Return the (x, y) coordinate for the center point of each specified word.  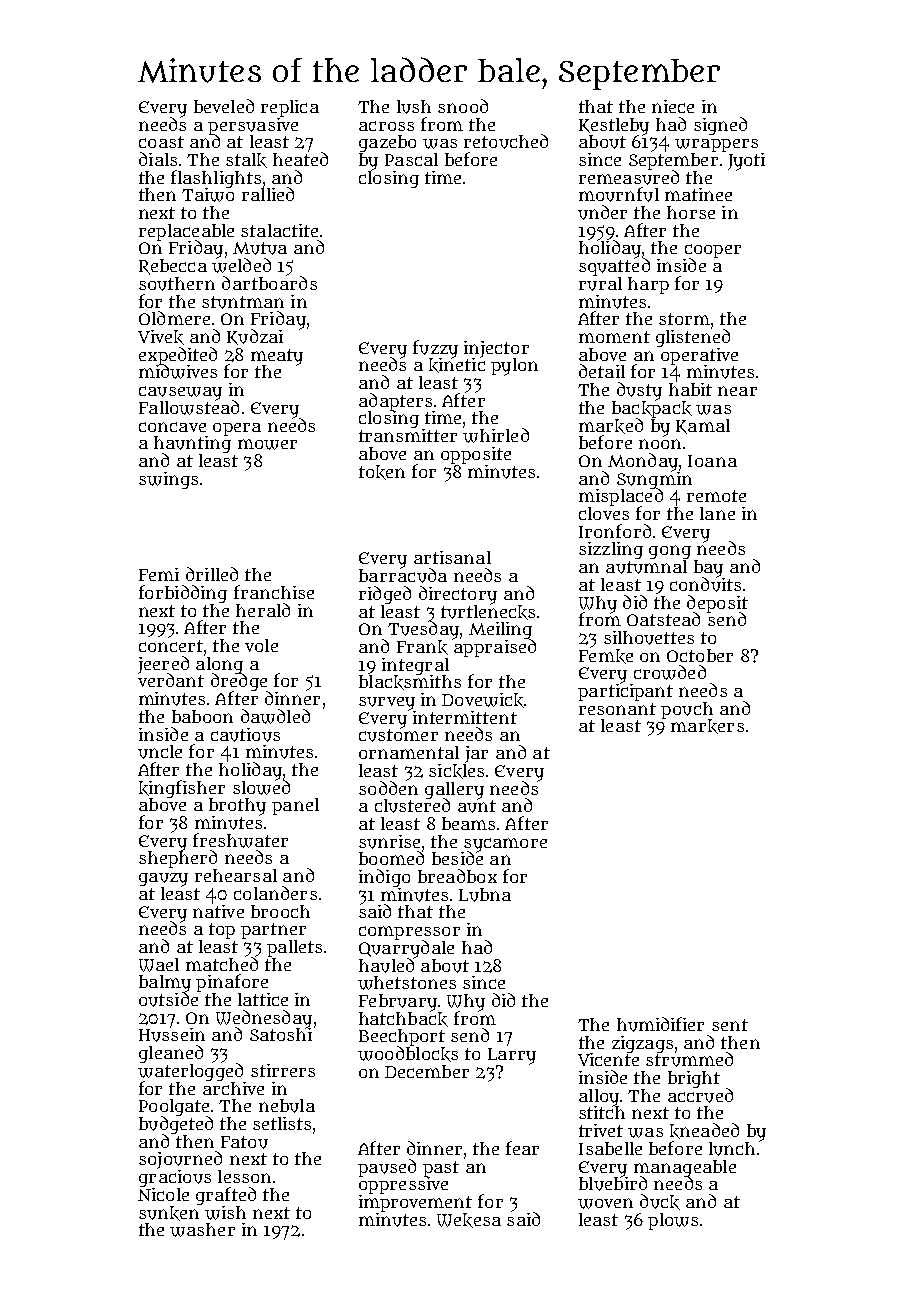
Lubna (485, 895)
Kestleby (614, 126)
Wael (159, 965)
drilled (212, 574)
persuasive (253, 126)
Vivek (161, 337)
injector (496, 349)
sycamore (505, 845)
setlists (282, 1123)
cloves (604, 513)
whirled (496, 435)
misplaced (621, 497)
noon (660, 444)
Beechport (402, 1038)
